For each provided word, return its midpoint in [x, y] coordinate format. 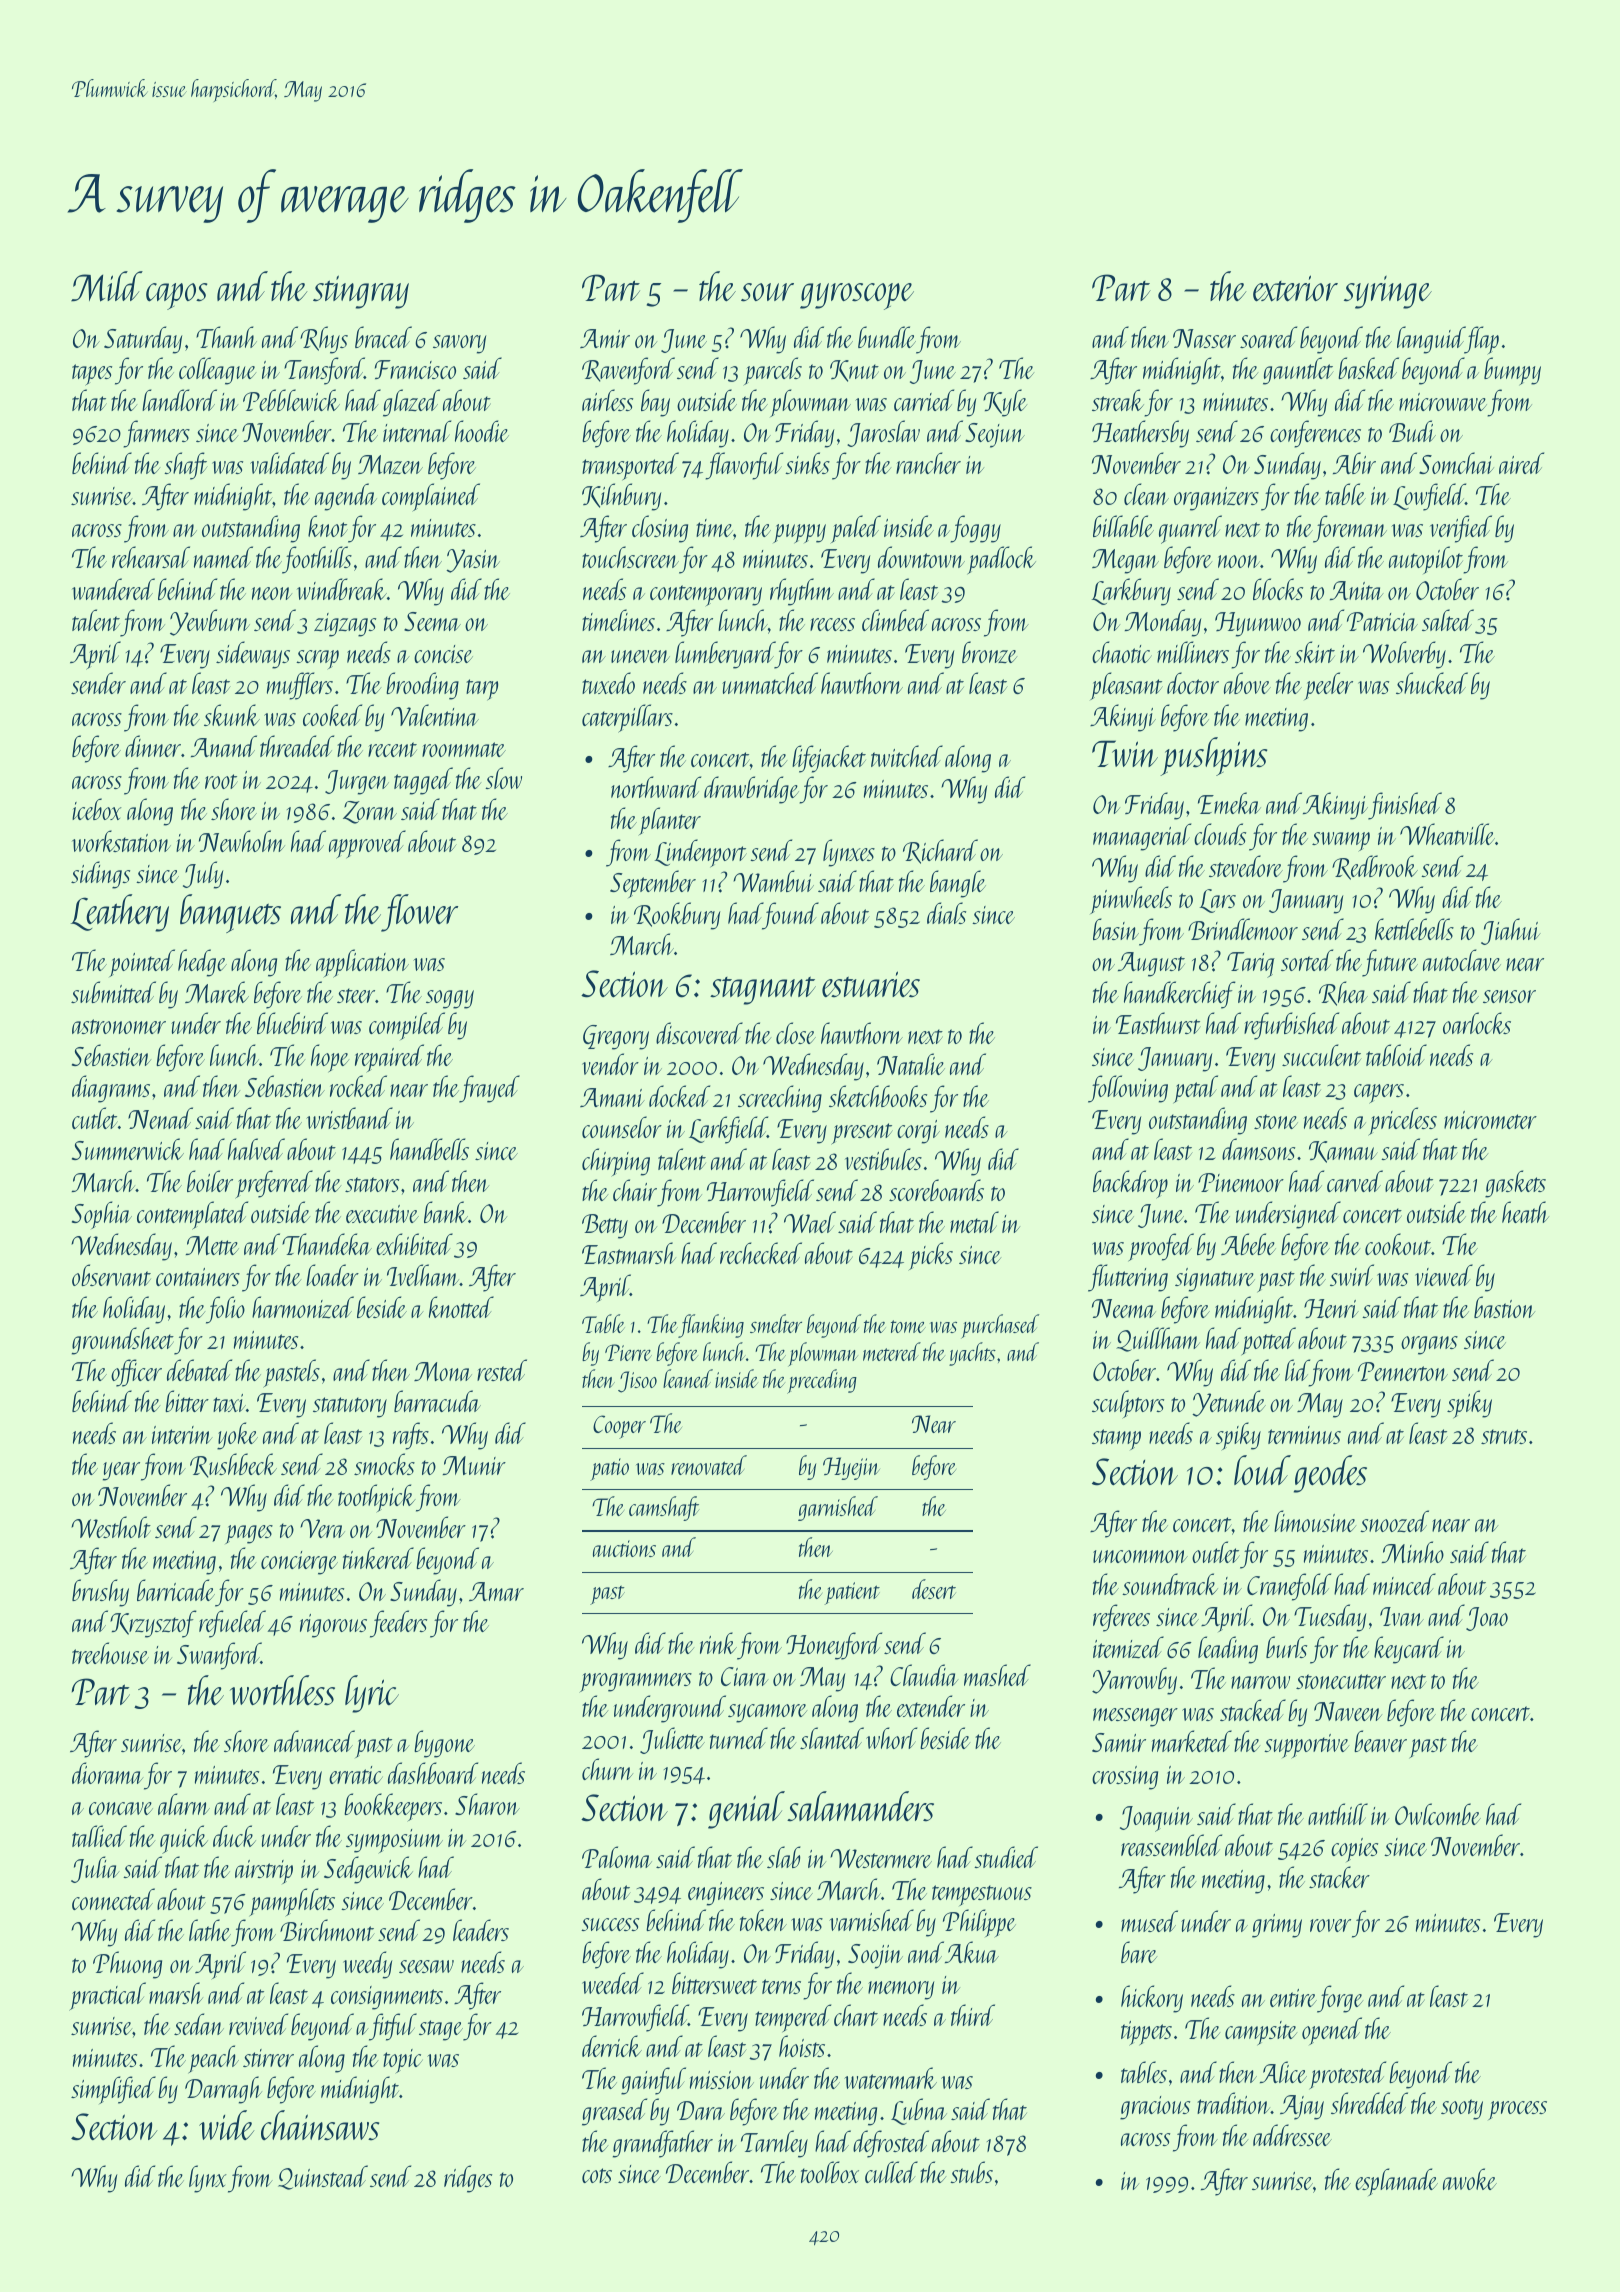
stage [441, 2030]
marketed [1192, 1741]
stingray [361, 292]
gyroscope [857, 296]
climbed [895, 620]
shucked [1432, 683]
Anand [224, 746]
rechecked [761, 1253]
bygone [444, 1744]
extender [931, 1706]
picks [930, 1256]
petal [1196, 1089]
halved [256, 1149]
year [121, 1471]
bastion [1504, 1307]
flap [1482, 340]
